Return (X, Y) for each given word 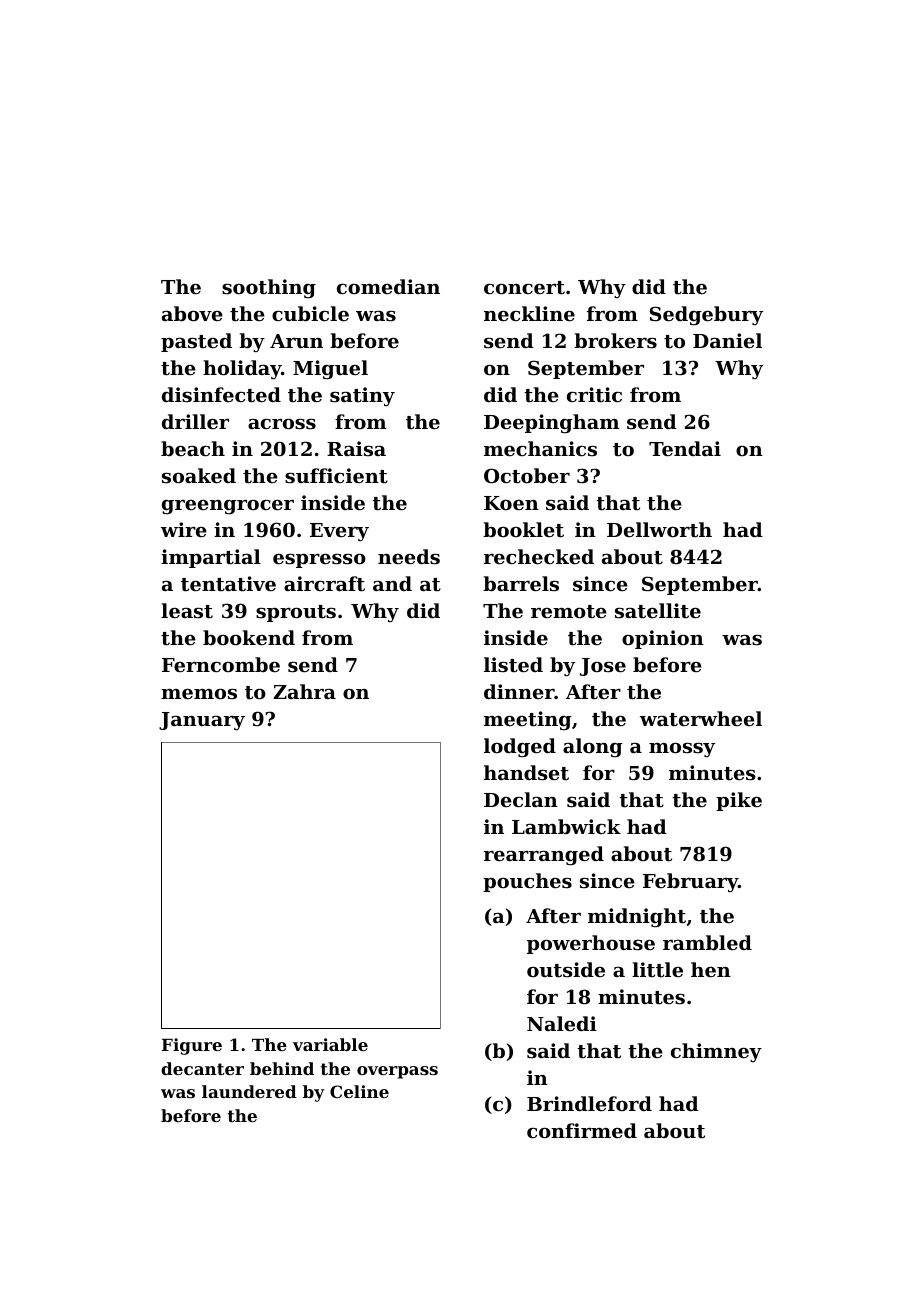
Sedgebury (706, 316)
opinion (663, 639)
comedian (388, 286)
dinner (519, 691)
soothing (269, 289)
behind (282, 1068)
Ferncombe (221, 664)
